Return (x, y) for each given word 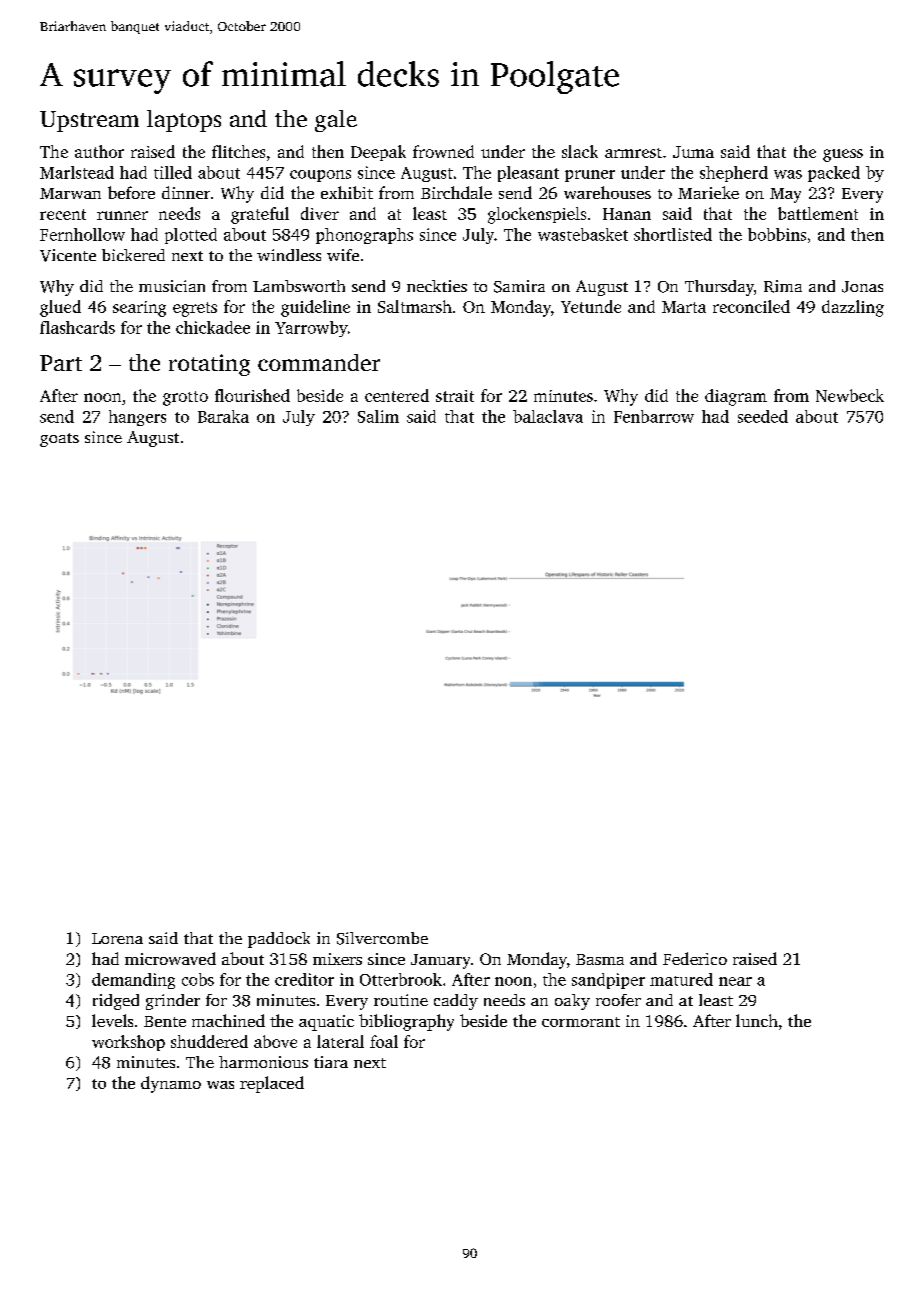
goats (59, 440)
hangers (137, 418)
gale (336, 121)
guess (843, 155)
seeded (763, 416)
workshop (128, 1043)
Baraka (223, 416)
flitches (238, 151)
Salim (378, 416)
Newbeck (850, 395)
